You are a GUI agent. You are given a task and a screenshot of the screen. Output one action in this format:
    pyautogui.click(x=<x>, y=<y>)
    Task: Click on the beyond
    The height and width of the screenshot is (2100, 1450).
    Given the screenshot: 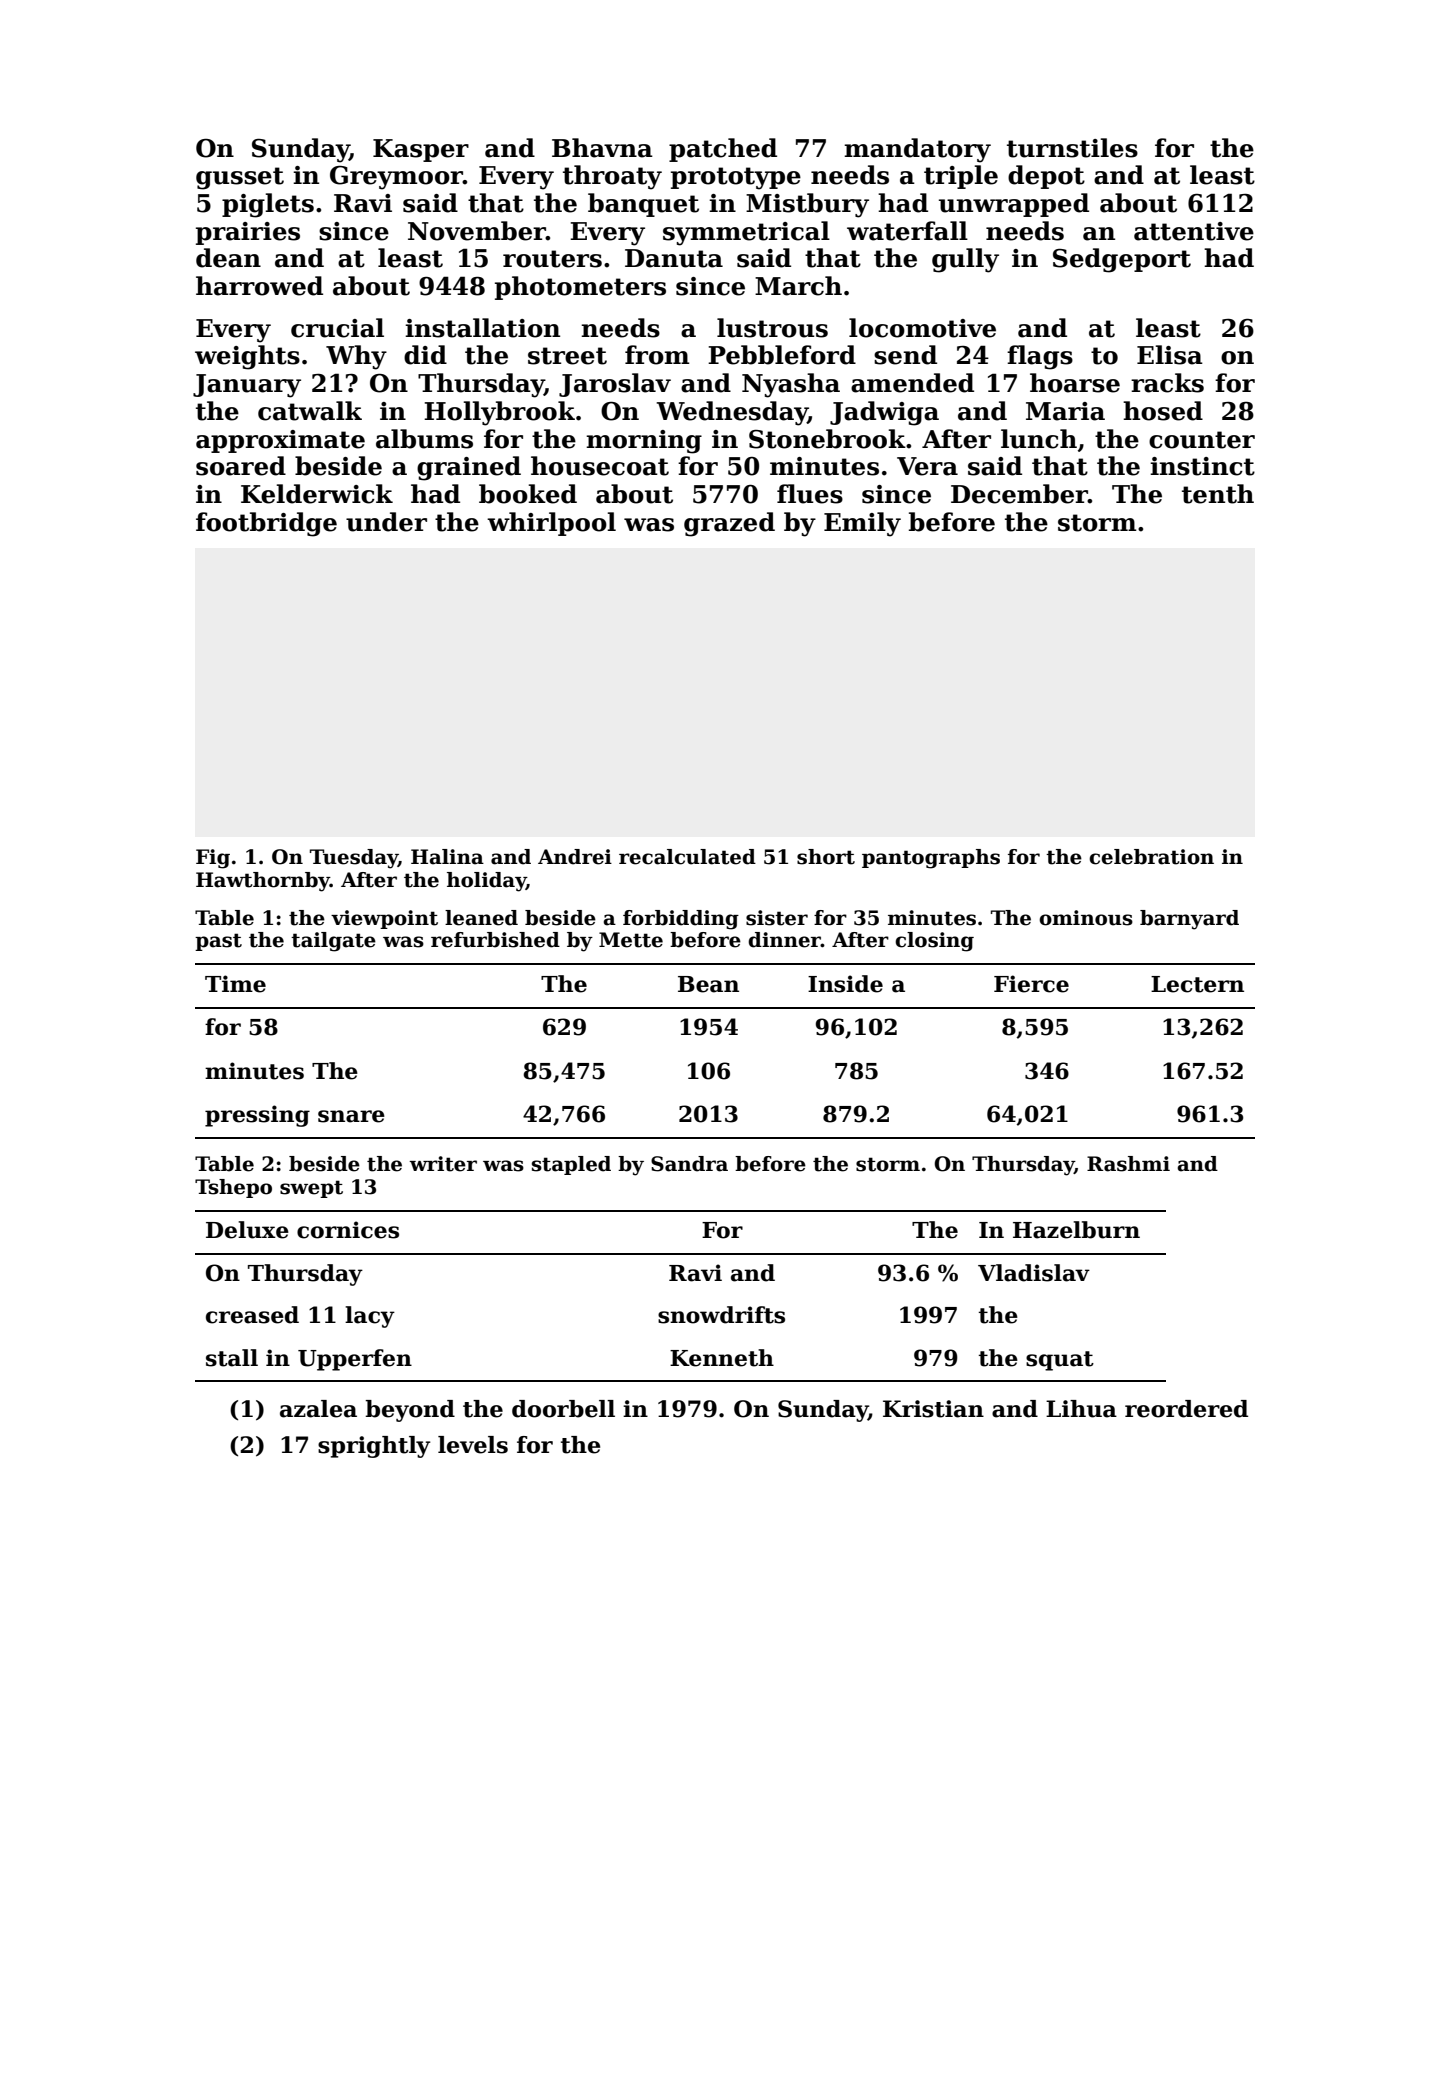 What is the action you would take?
    pyautogui.click(x=410, y=1411)
